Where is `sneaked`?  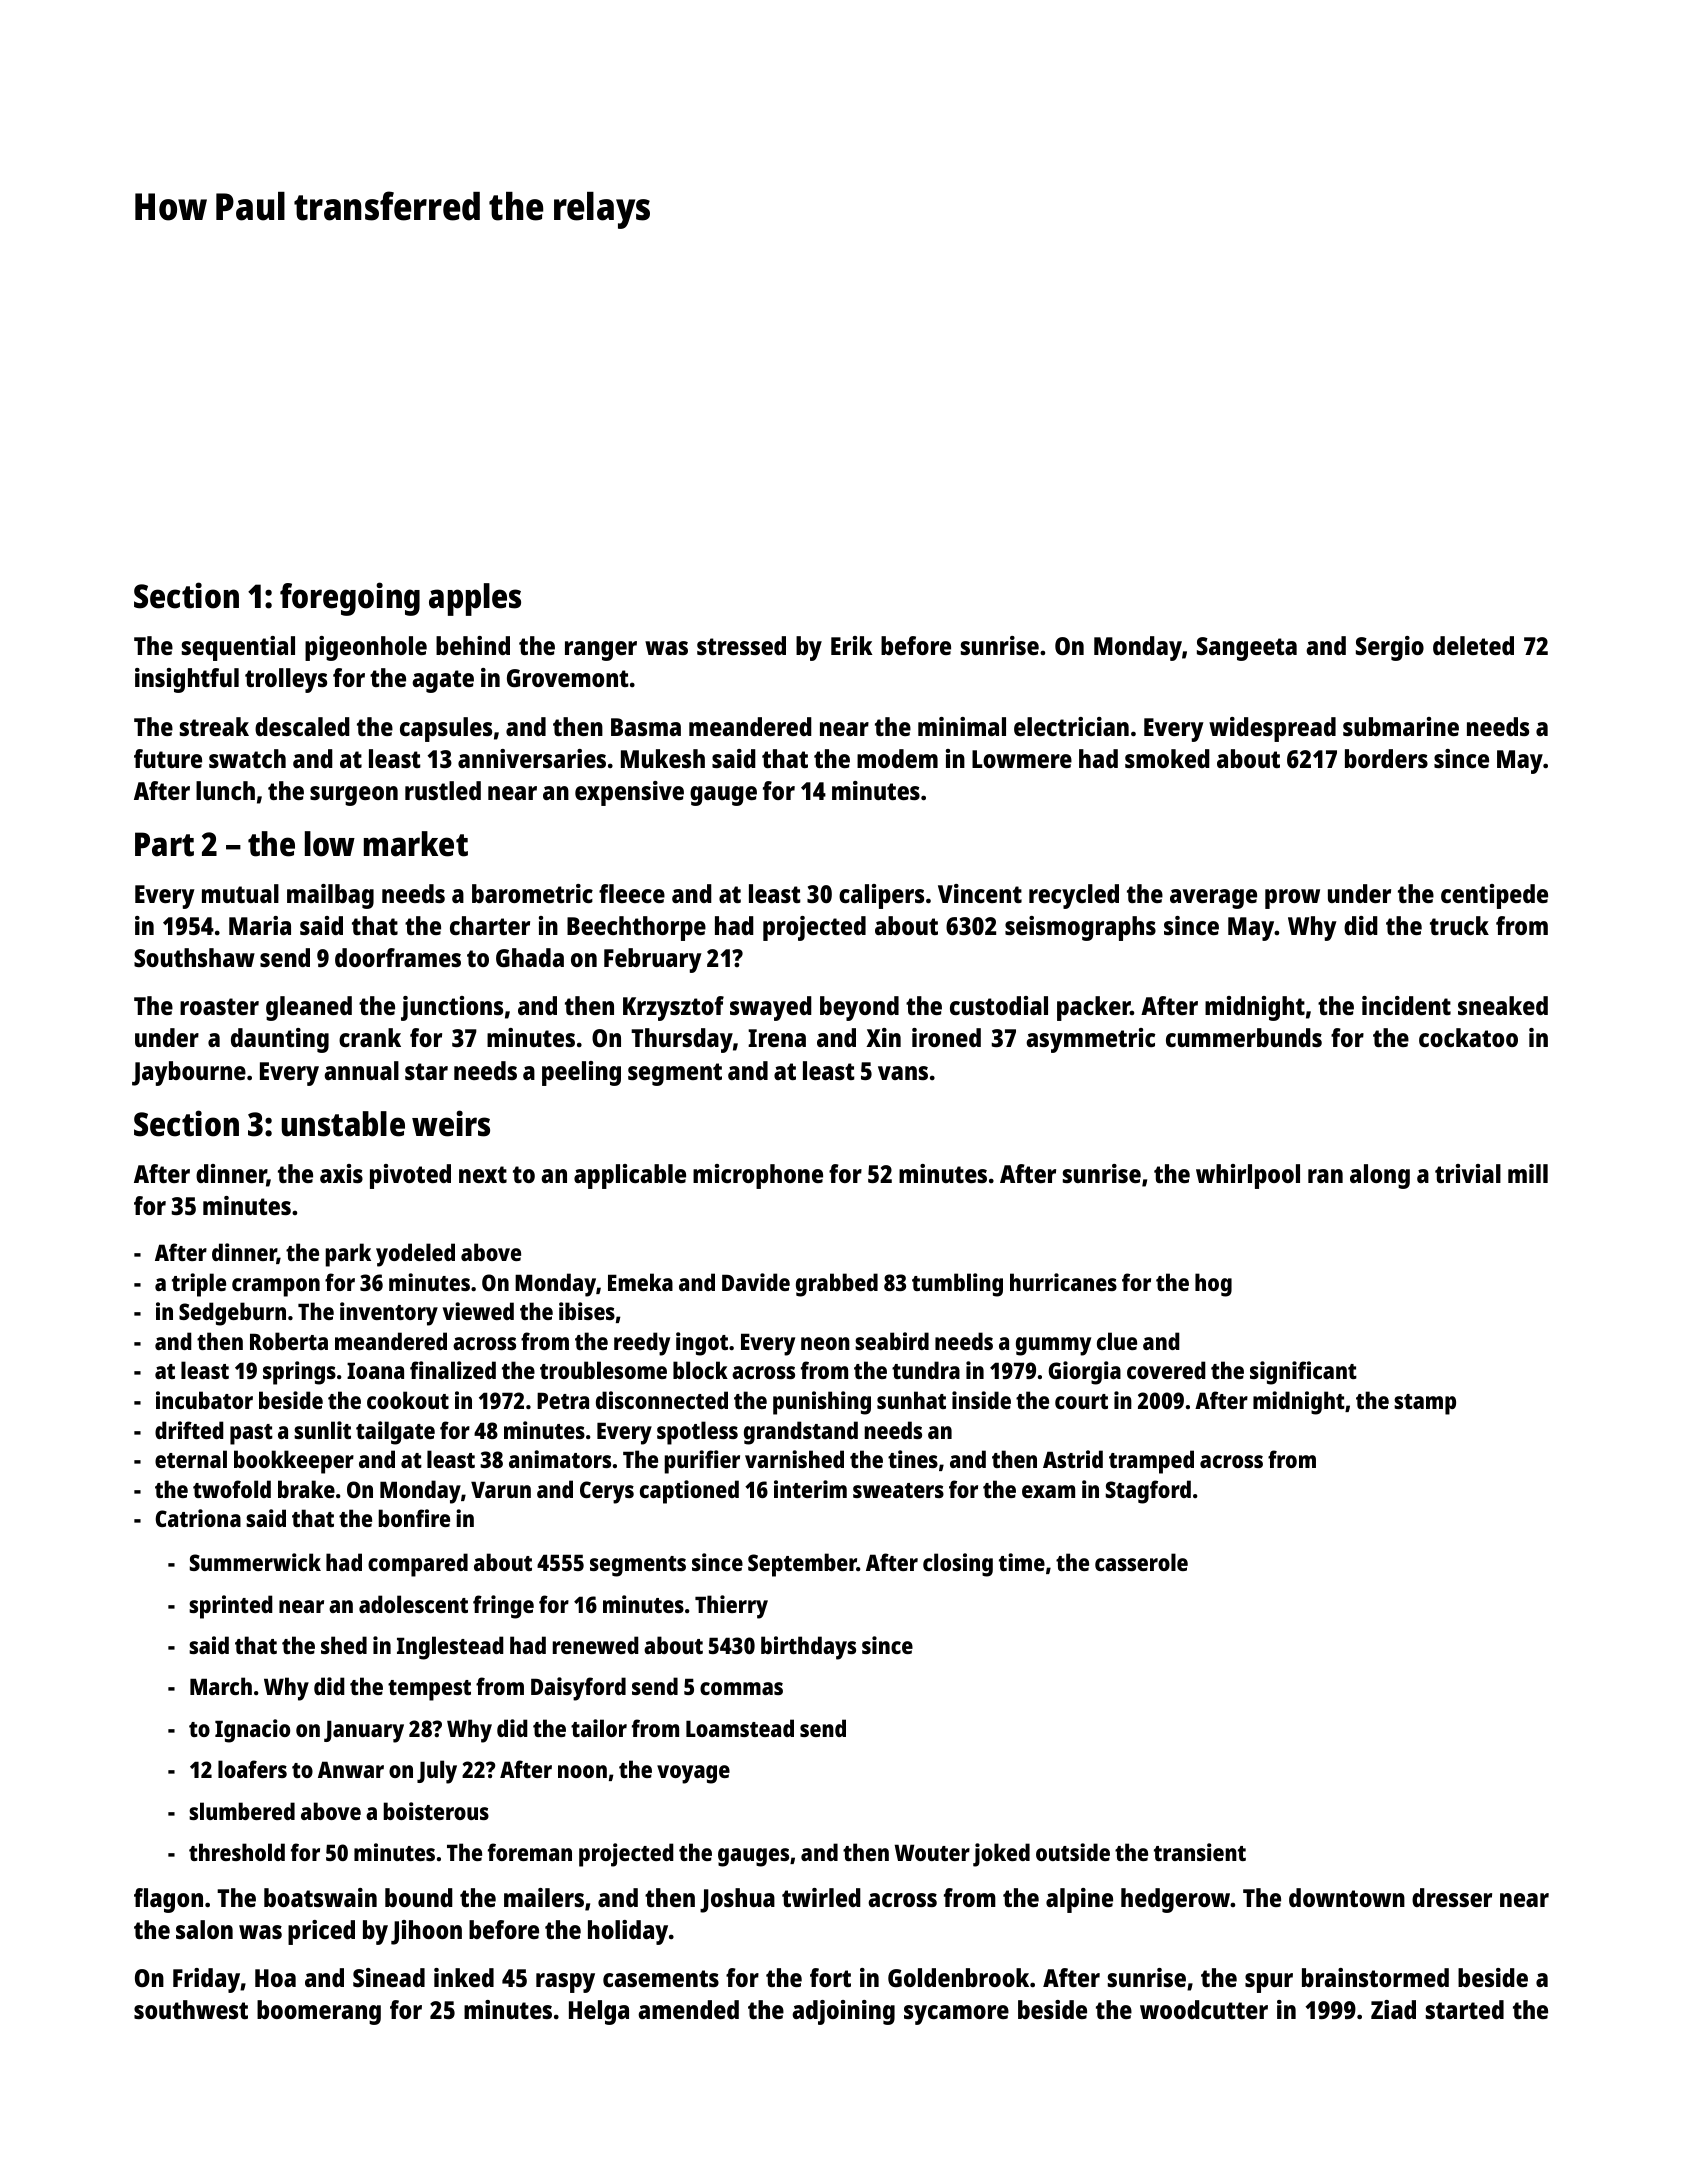 sneaked is located at coordinates (1503, 1005).
